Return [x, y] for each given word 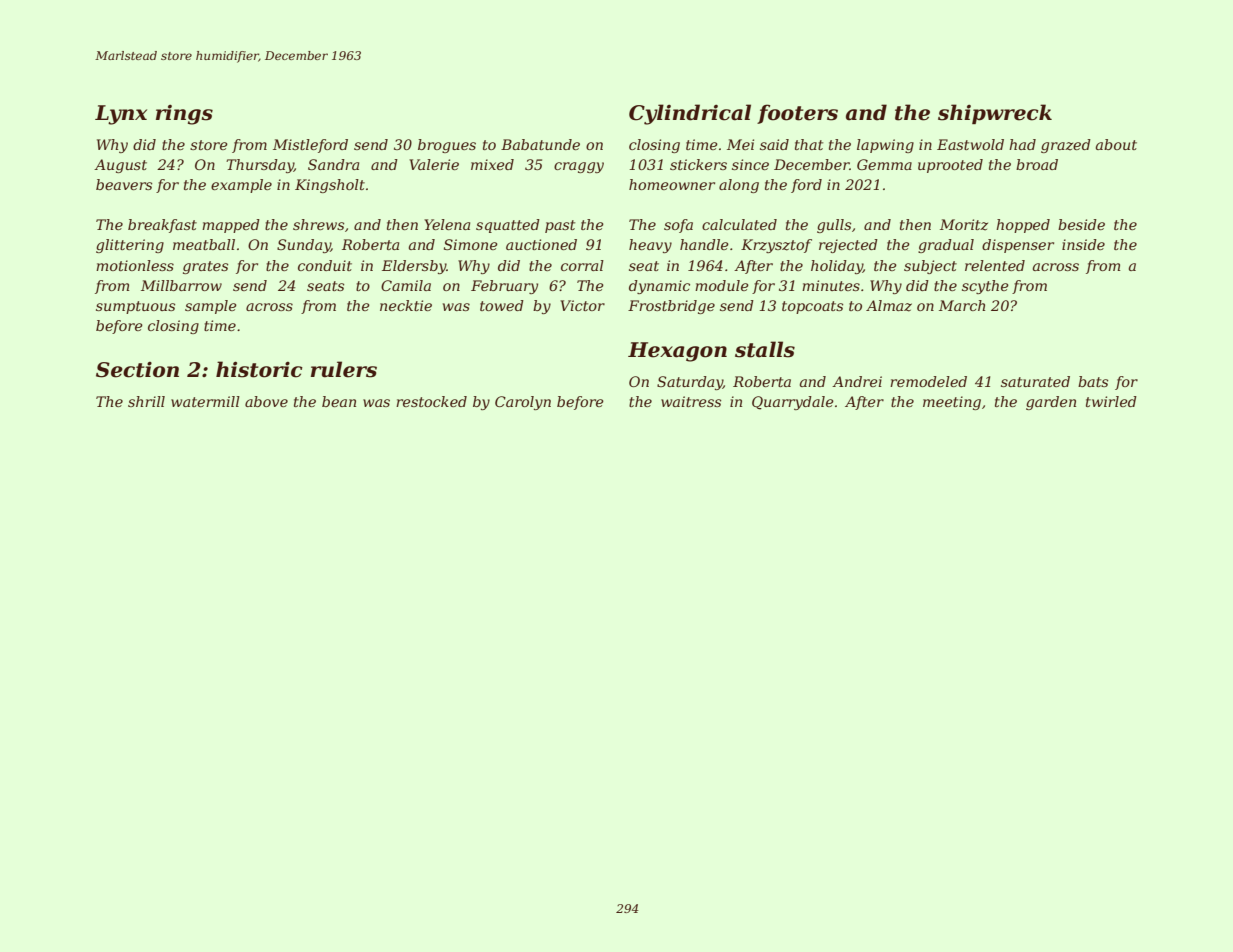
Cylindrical [690, 114]
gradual [946, 246]
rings [184, 115]
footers [797, 114]
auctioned [541, 244]
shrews [318, 224]
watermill [205, 401]
